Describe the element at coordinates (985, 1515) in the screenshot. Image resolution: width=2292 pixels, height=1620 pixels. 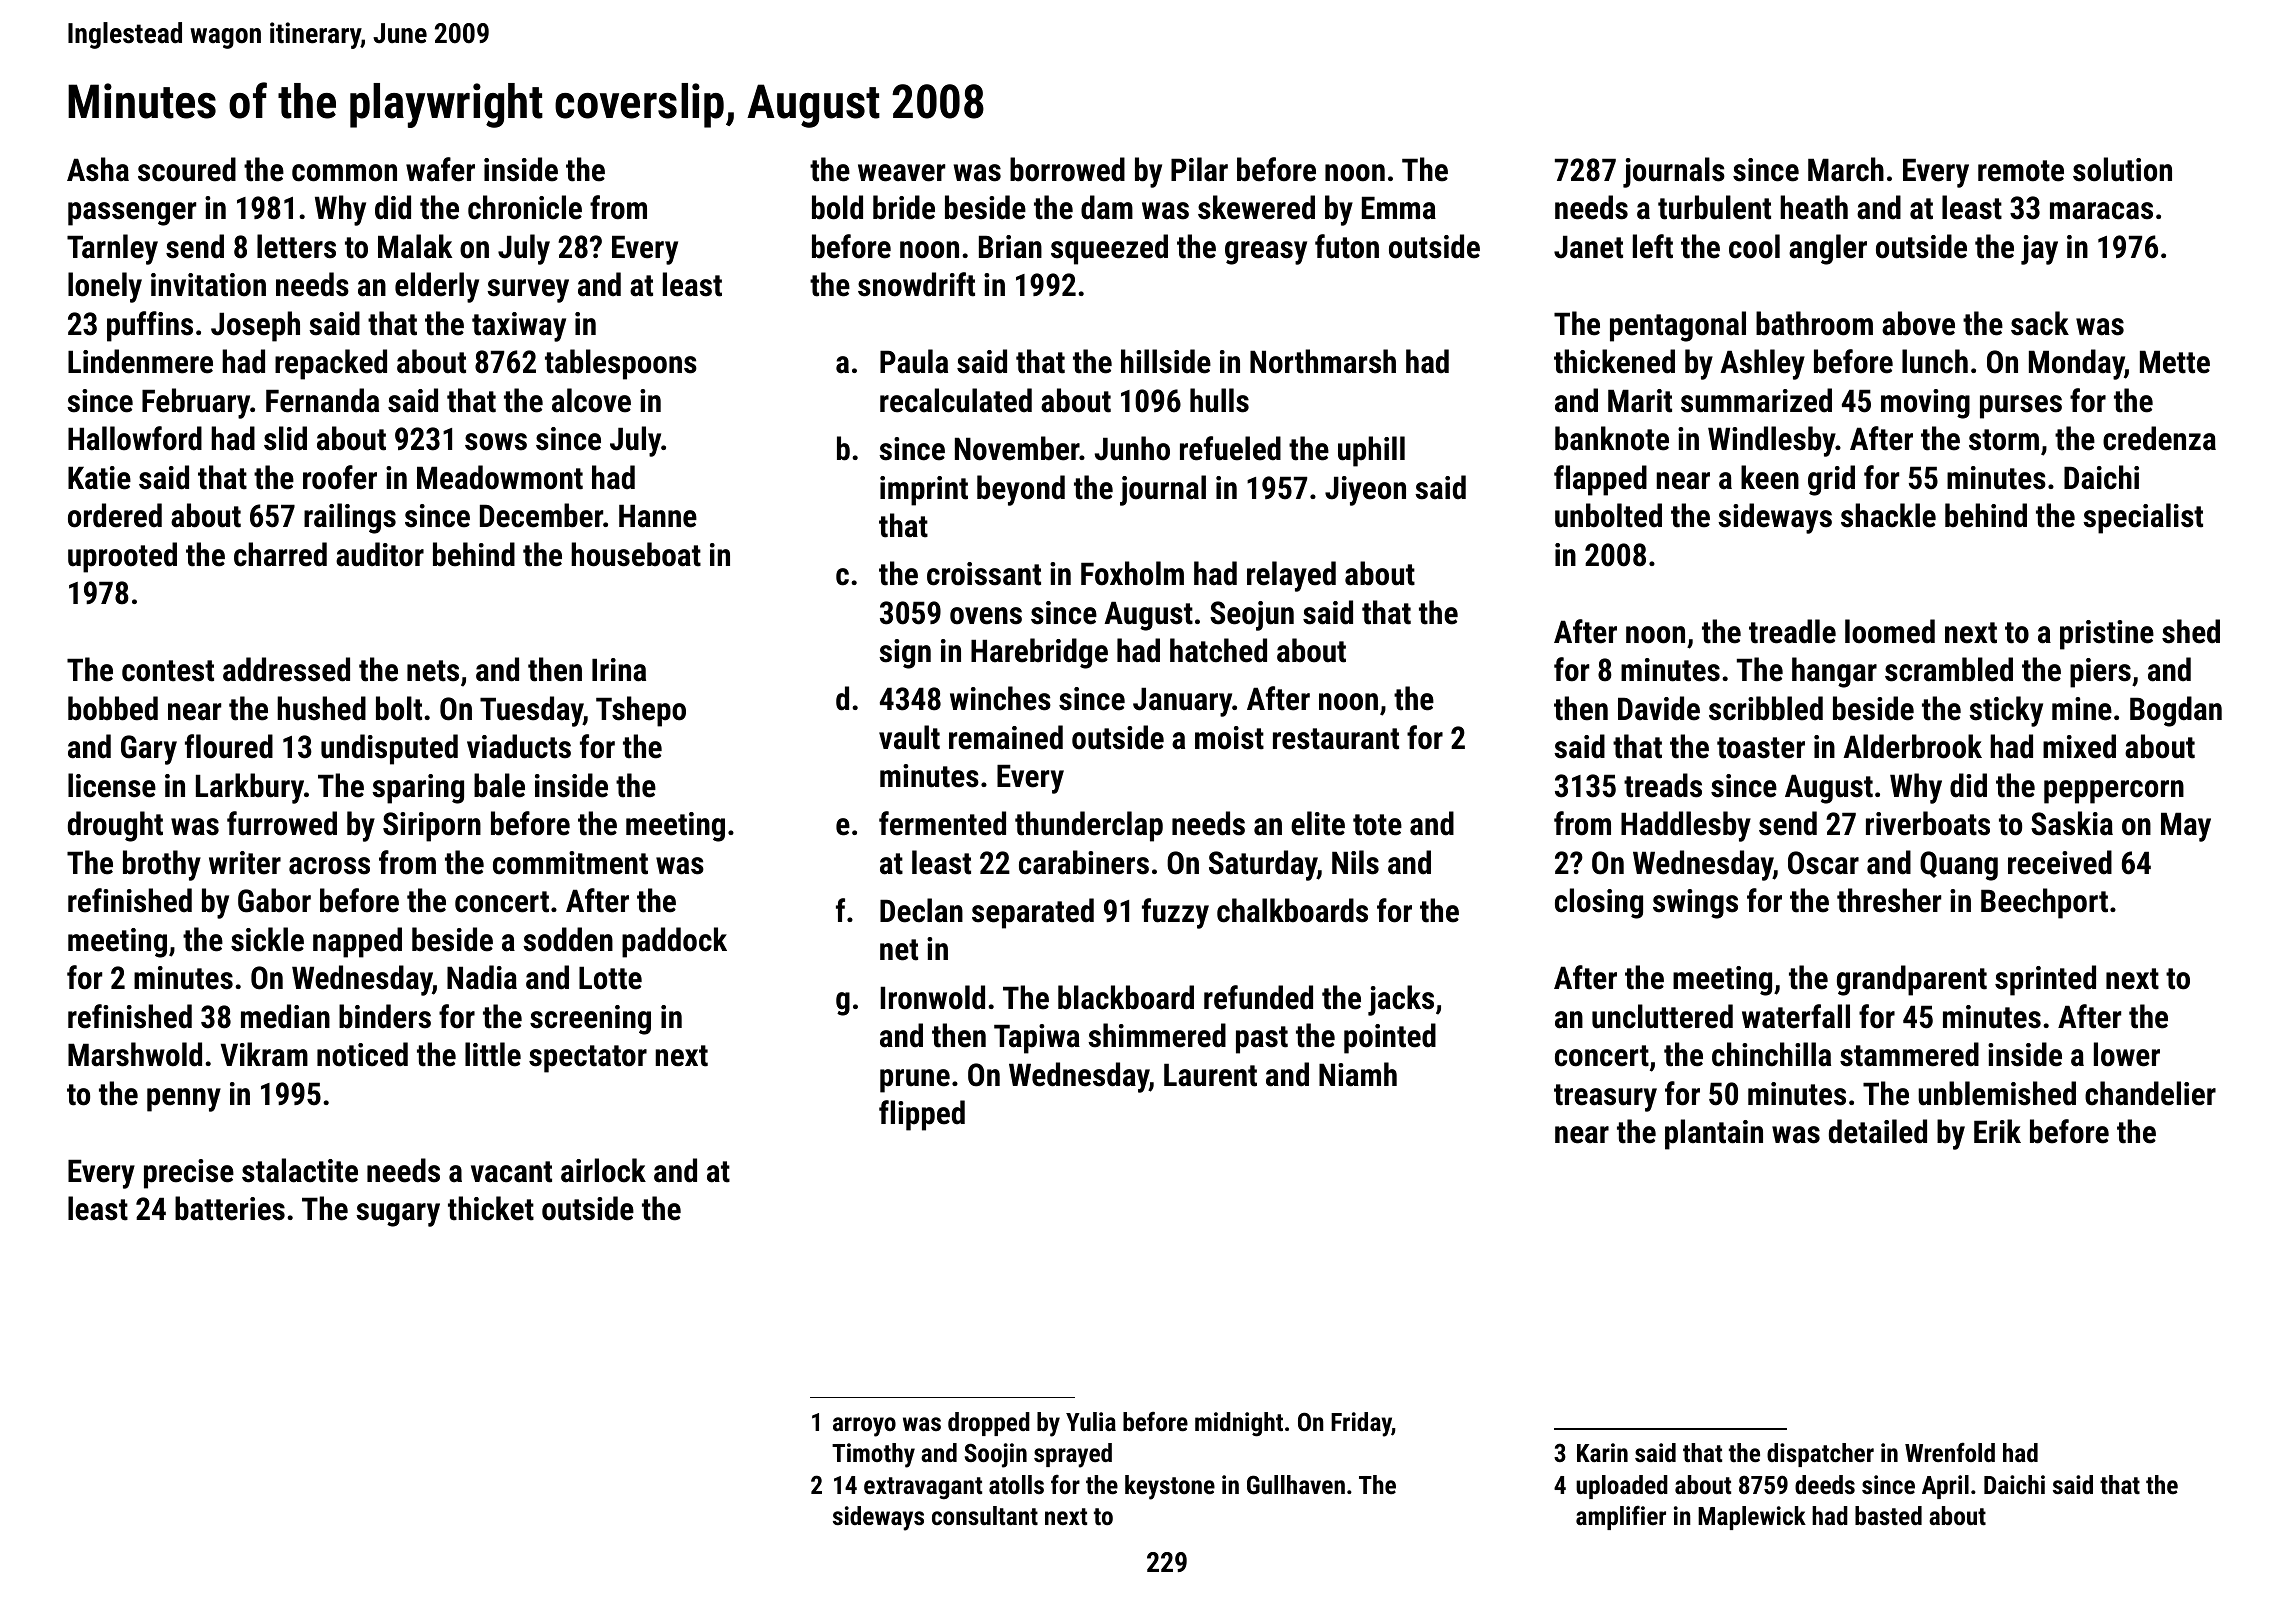
I see `consultant` at that location.
